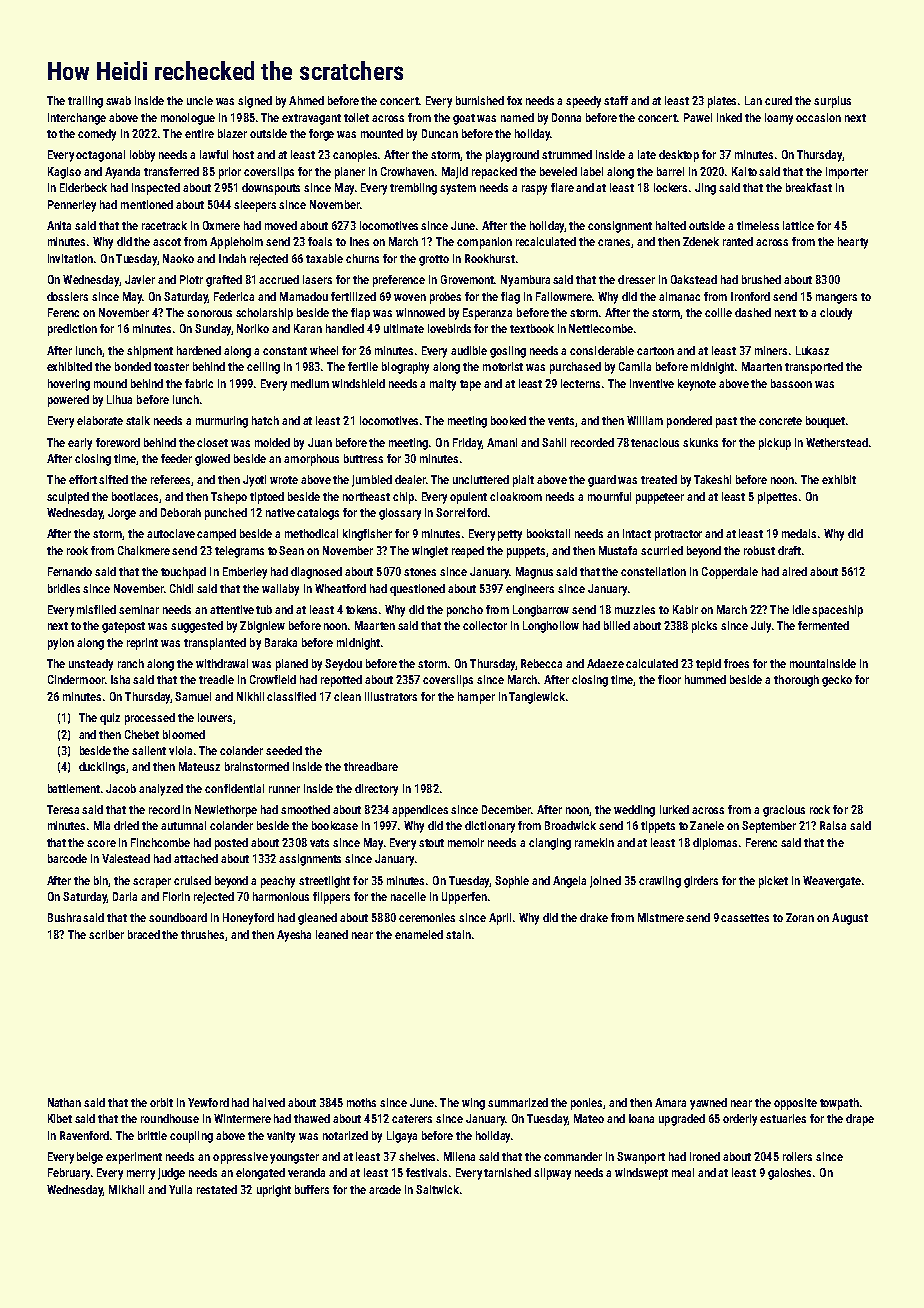 The width and height of the image is (924, 1308). I want to click on Mateo, so click(589, 1118).
